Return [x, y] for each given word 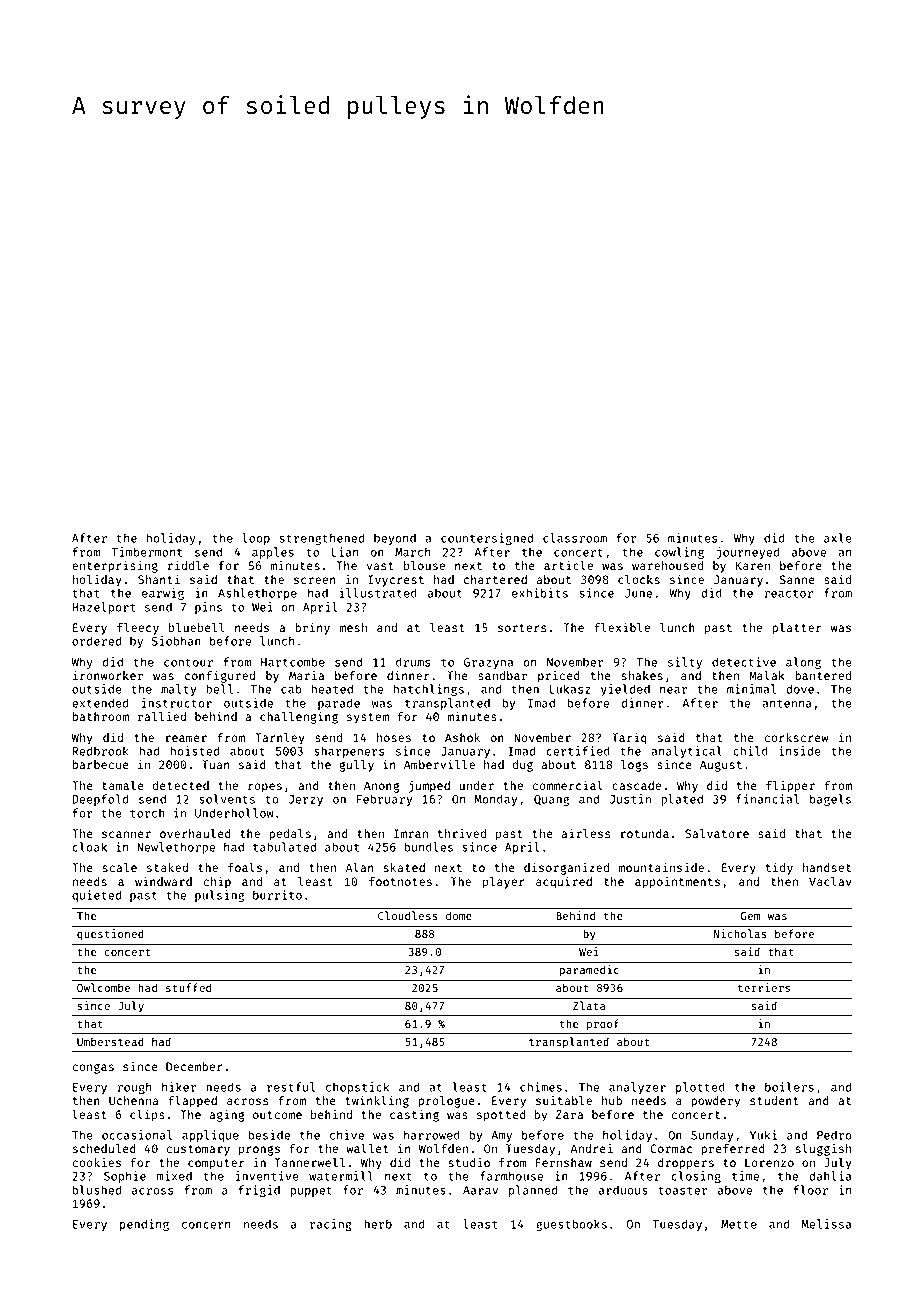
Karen [753, 565]
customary [198, 1150]
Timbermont [146, 552]
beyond [395, 539]
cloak [89, 847]
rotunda [644, 833]
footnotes [400, 881]
